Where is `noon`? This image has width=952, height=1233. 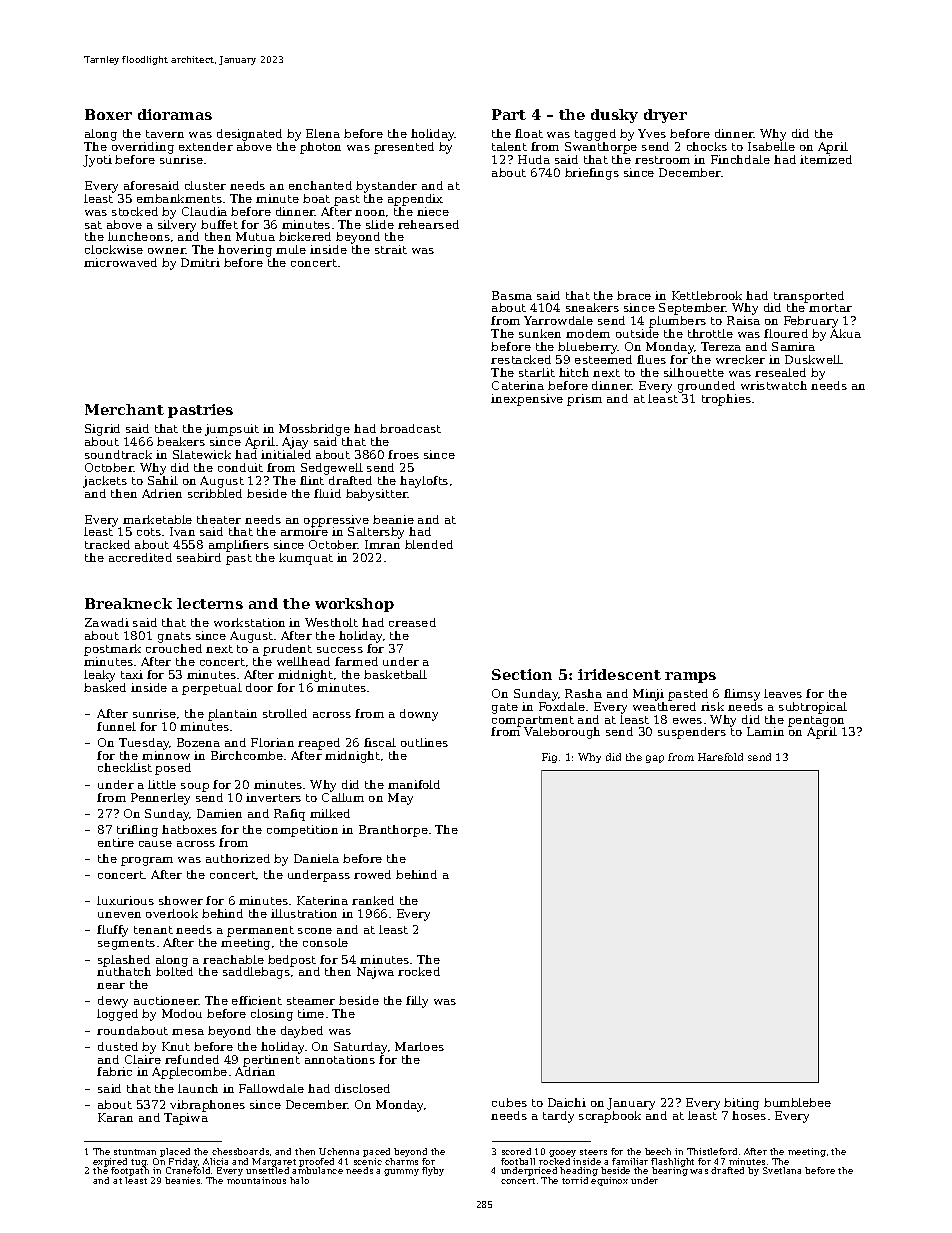 noon is located at coordinates (370, 213).
